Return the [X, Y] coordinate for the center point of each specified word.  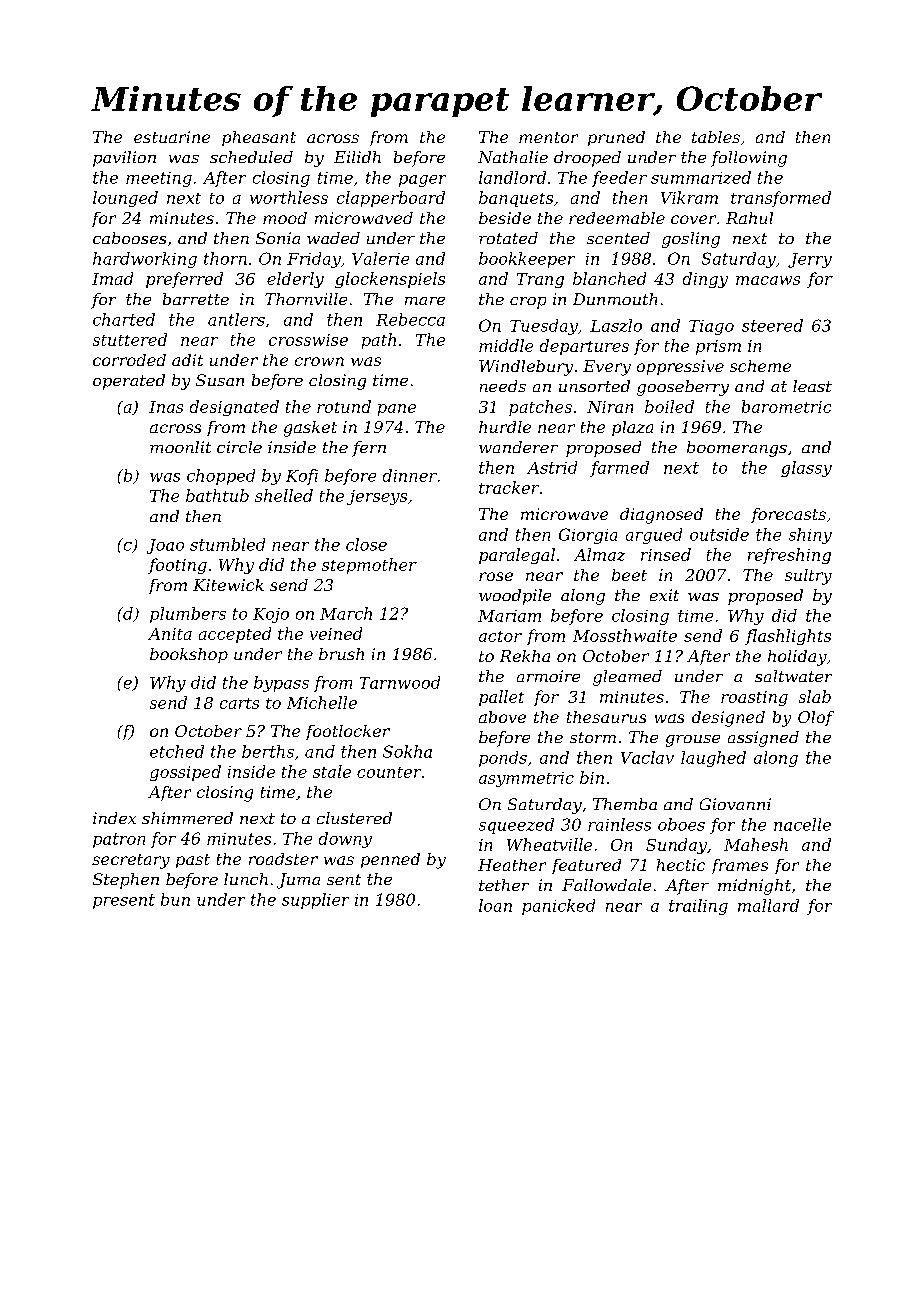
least [812, 386]
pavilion [124, 159]
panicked [558, 907]
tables [716, 137]
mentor [548, 137]
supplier [315, 901]
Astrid [552, 467]
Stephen [126, 881]
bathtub [217, 495]
